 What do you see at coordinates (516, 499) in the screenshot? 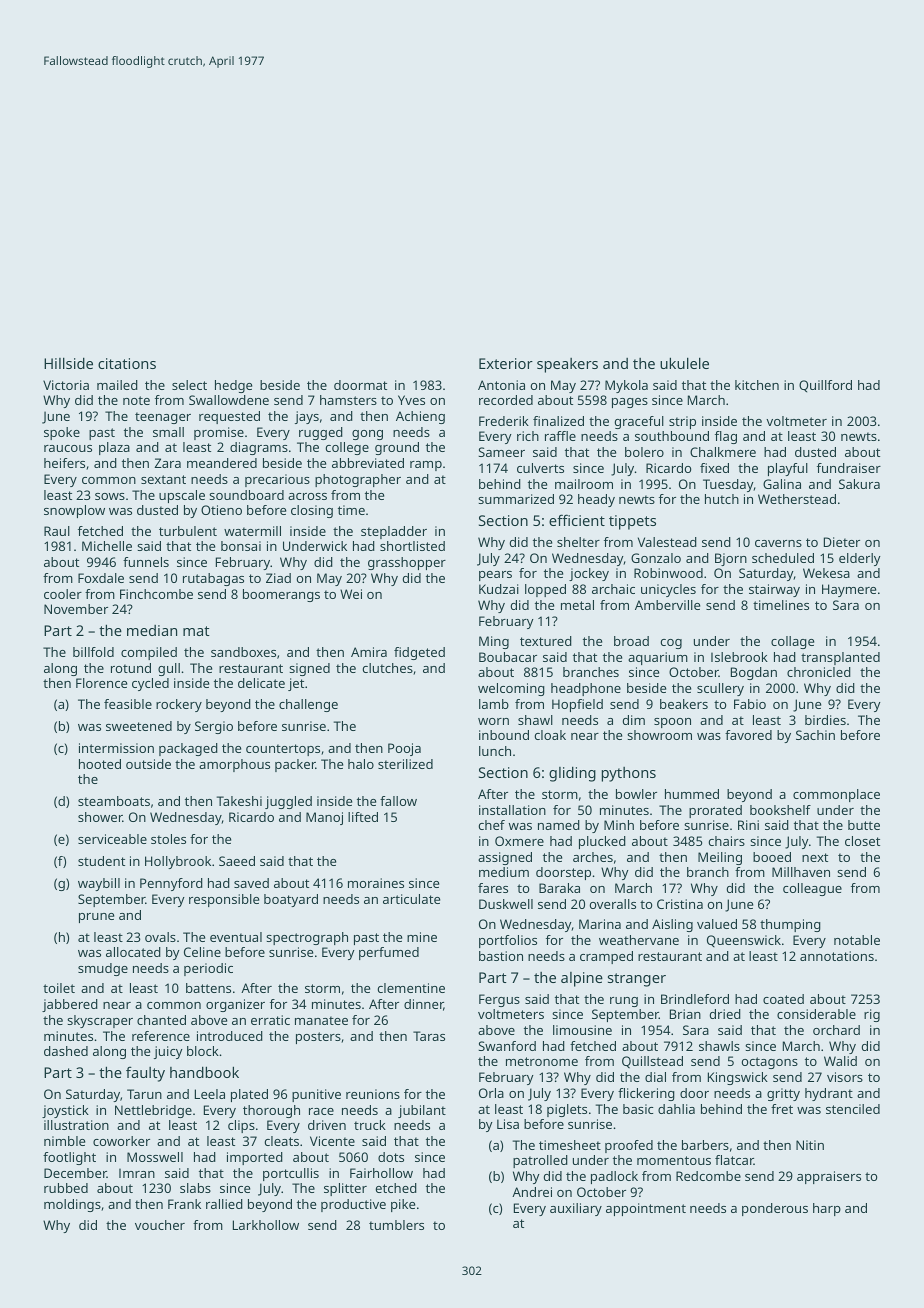
I see `summarized` at bounding box center [516, 499].
